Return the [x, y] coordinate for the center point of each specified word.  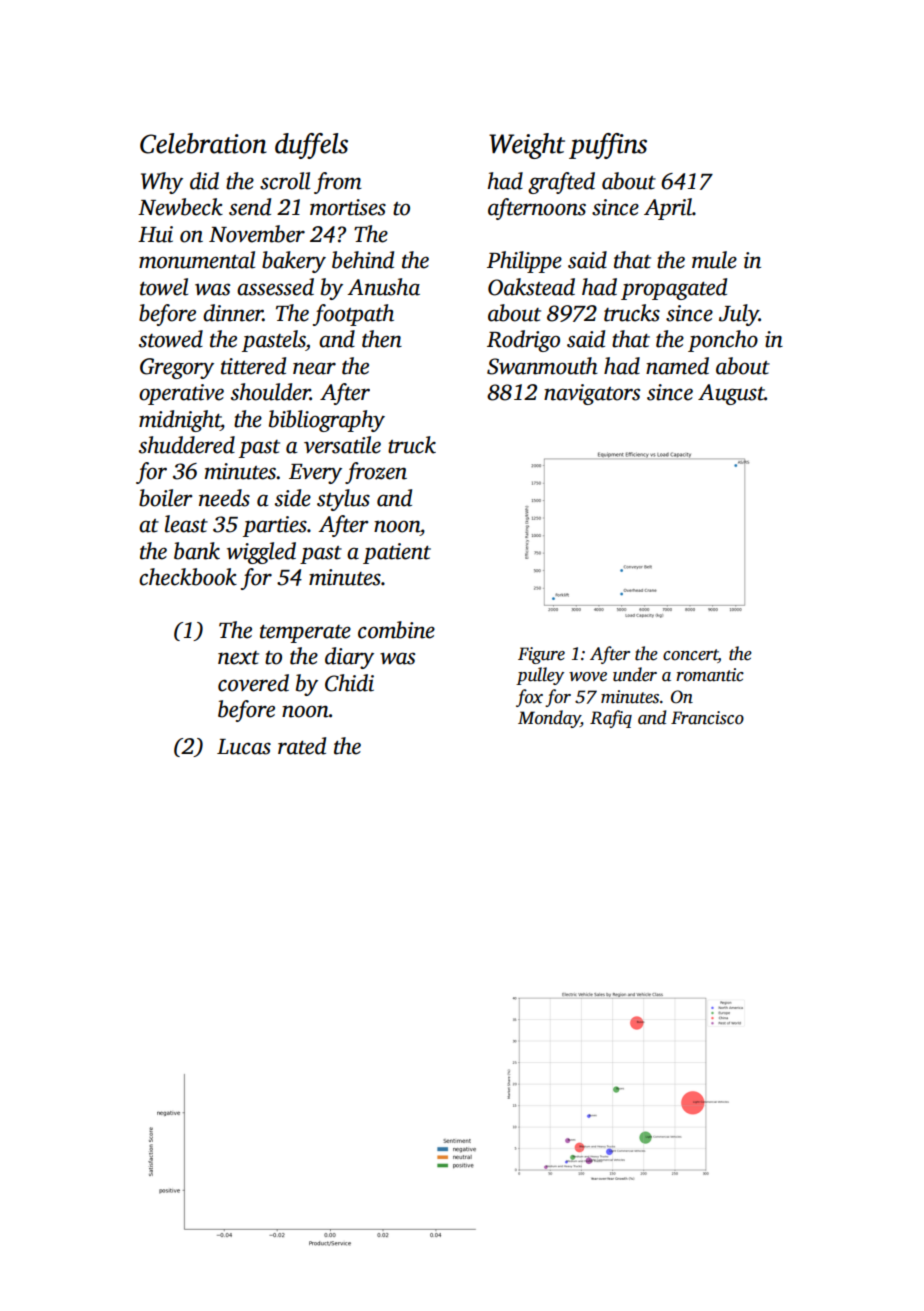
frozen [376, 473]
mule [714, 260]
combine [396, 630]
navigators [592, 394]
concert [690, 656]
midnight [180, 421]
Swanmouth [542, 366]
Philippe [524, 262]
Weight [527, 146]
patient [397, 553]
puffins [608, 146]
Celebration [203, 143]
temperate [305, 634]
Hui [155, 234]
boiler [166, 498]
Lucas [244, 747]
